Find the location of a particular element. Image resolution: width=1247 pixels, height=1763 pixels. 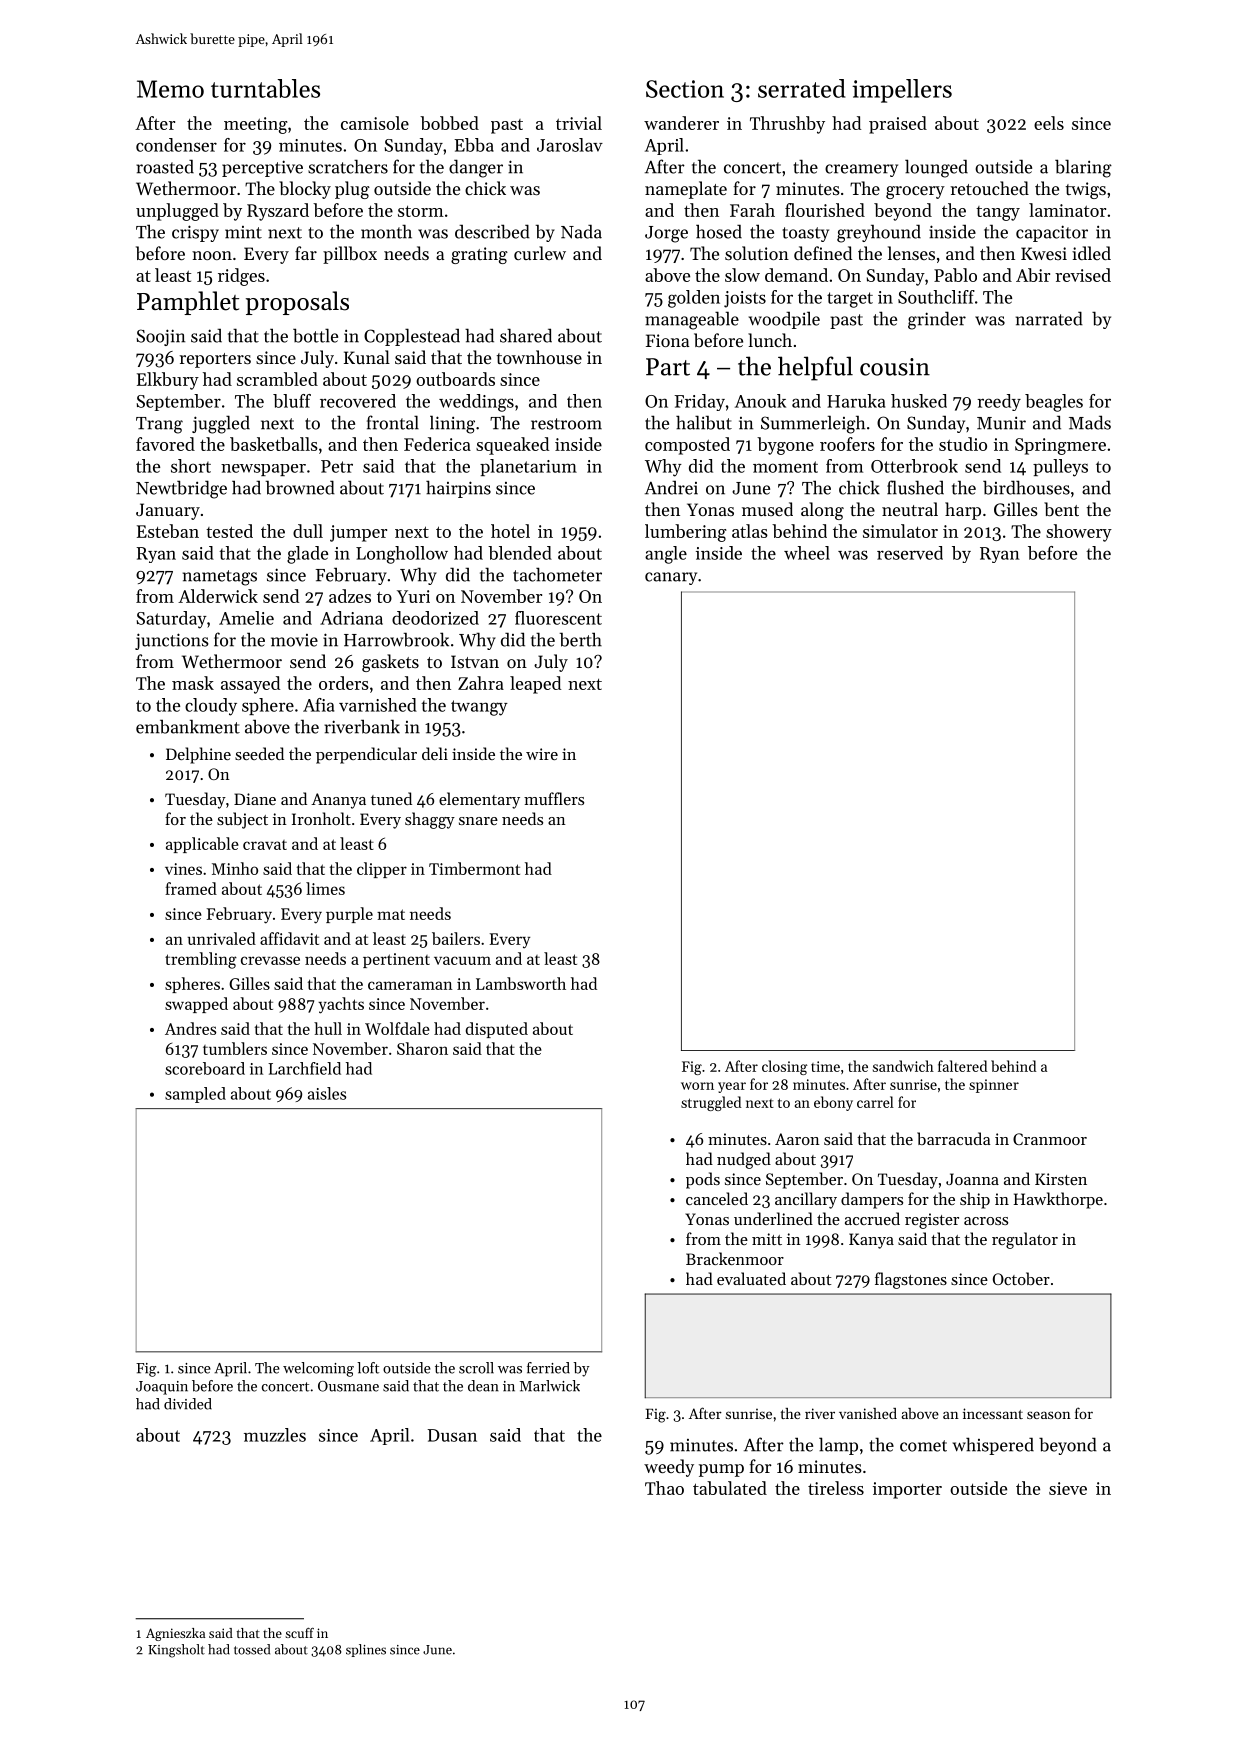

impellers is located at coordinates (902, 91).
